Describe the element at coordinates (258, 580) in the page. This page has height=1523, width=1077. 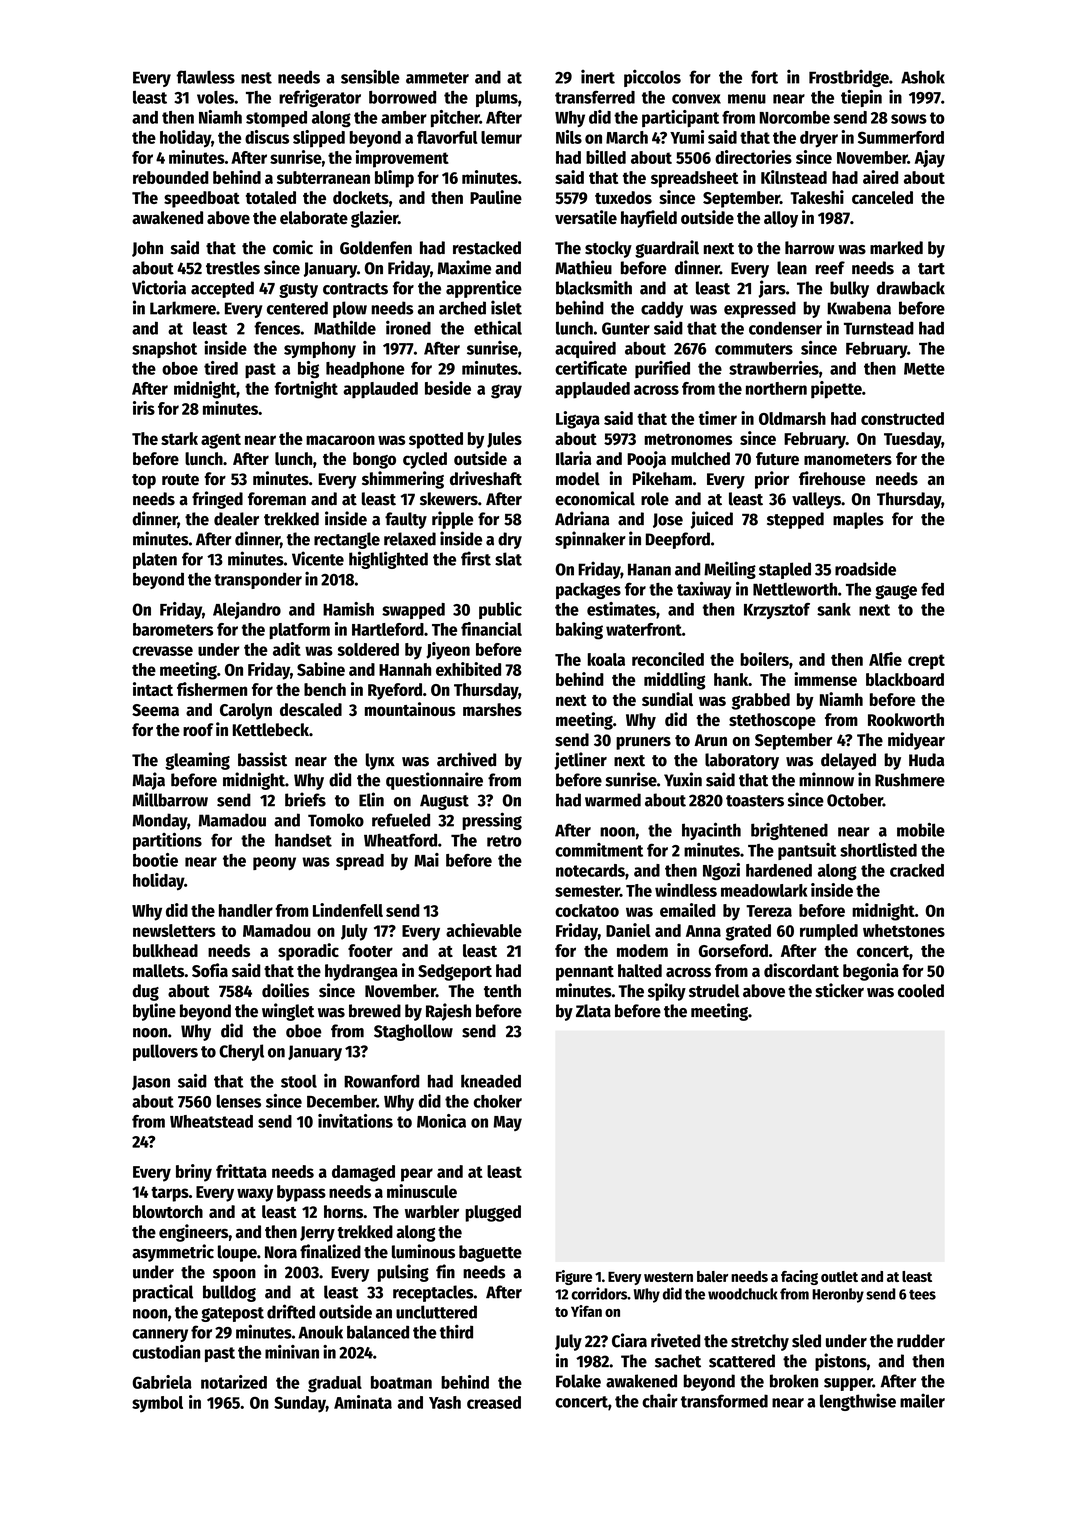
I see `transponder` at that location.
